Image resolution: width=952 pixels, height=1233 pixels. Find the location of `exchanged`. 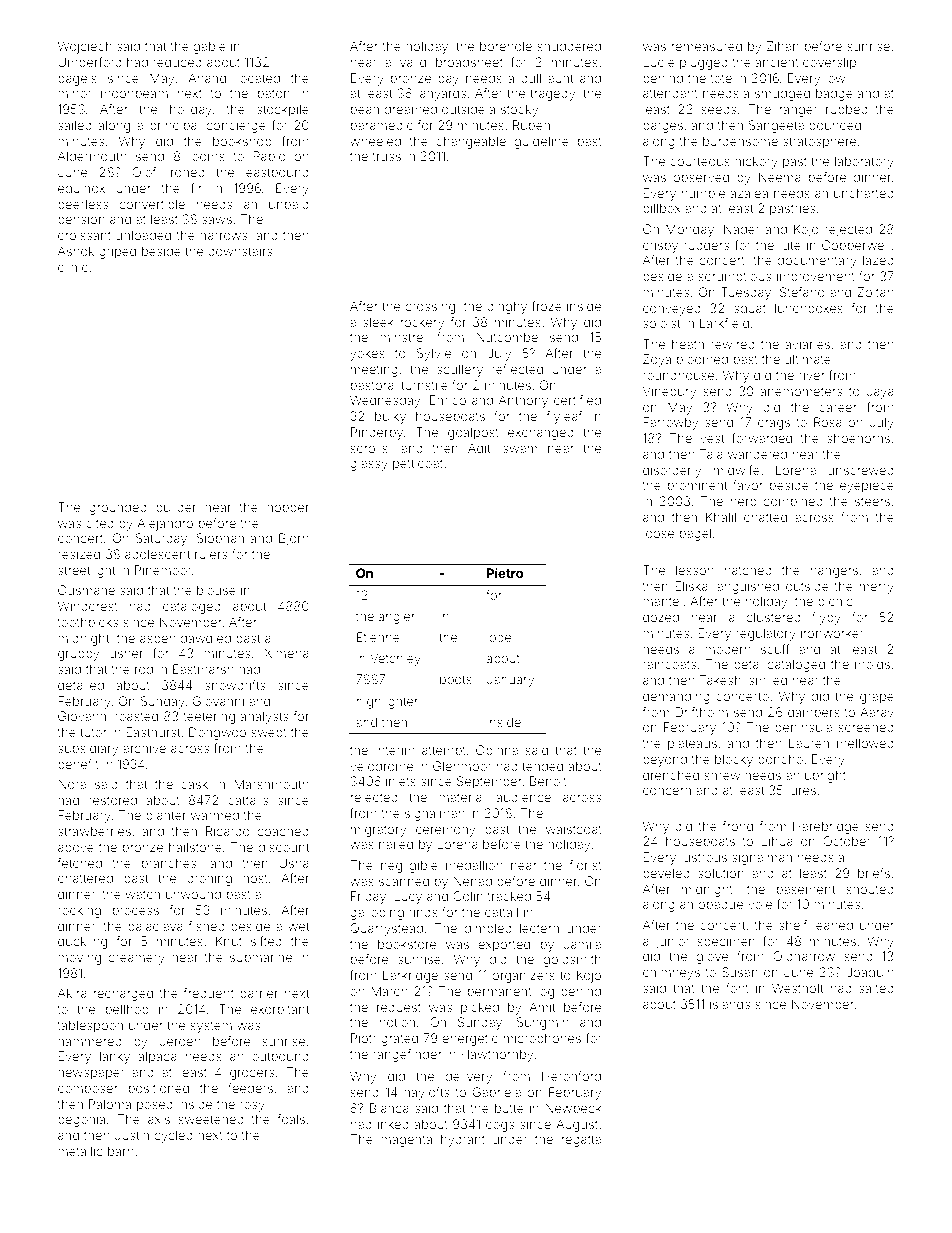

exchanged is located at coordinates (541, 433).
